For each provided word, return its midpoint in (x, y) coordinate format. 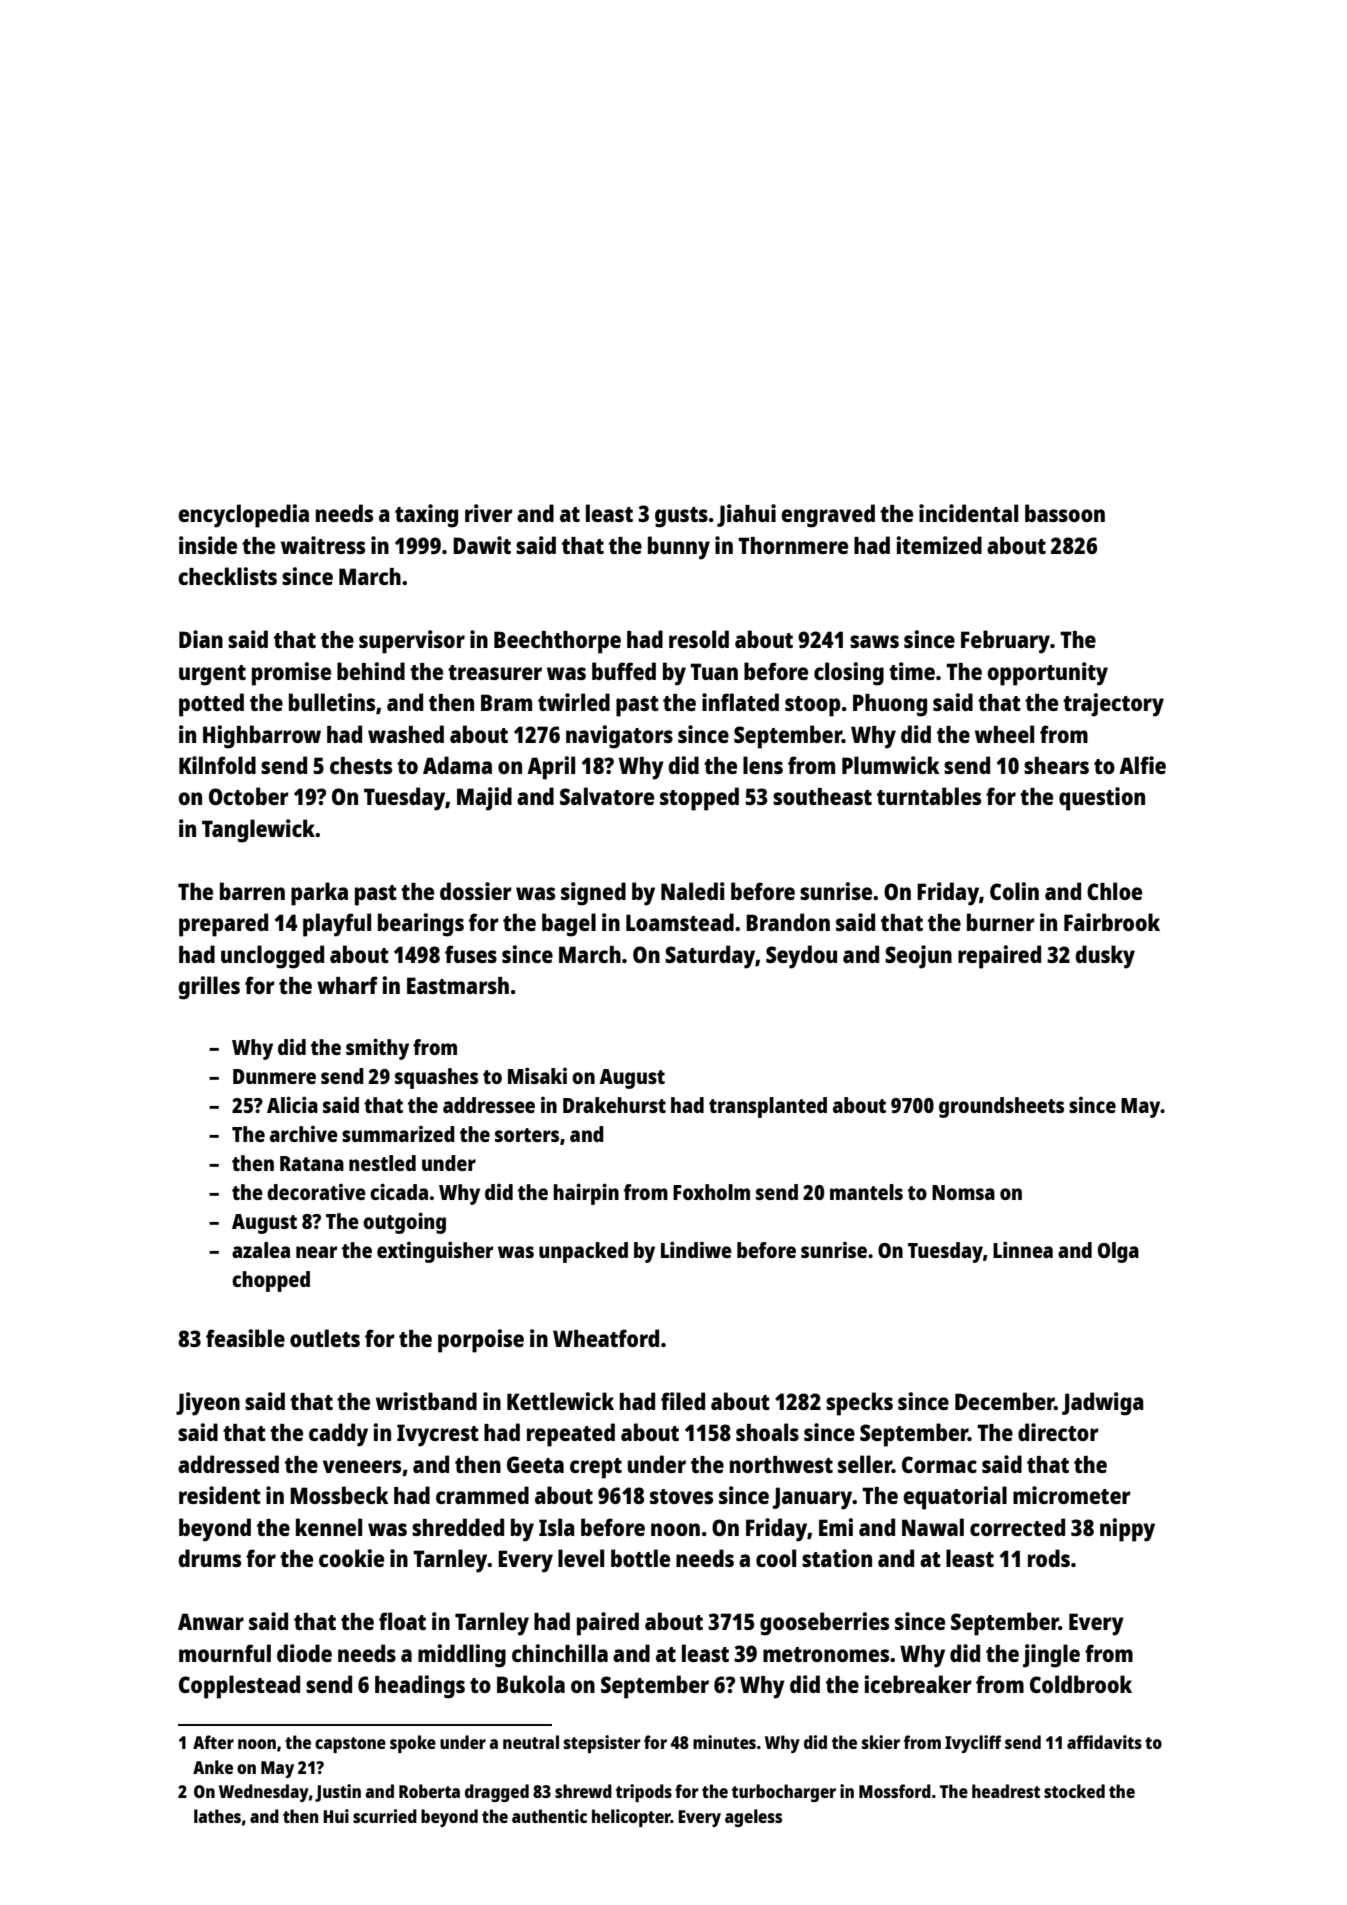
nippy (1127, 1530)
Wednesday (264, 1793)
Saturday (710, 957)
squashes (436, 1078)
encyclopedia (243, 516)
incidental (968, 513)
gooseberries (824, 1624)
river (489, 513)
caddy (338, 1435)
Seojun (918, 957)
